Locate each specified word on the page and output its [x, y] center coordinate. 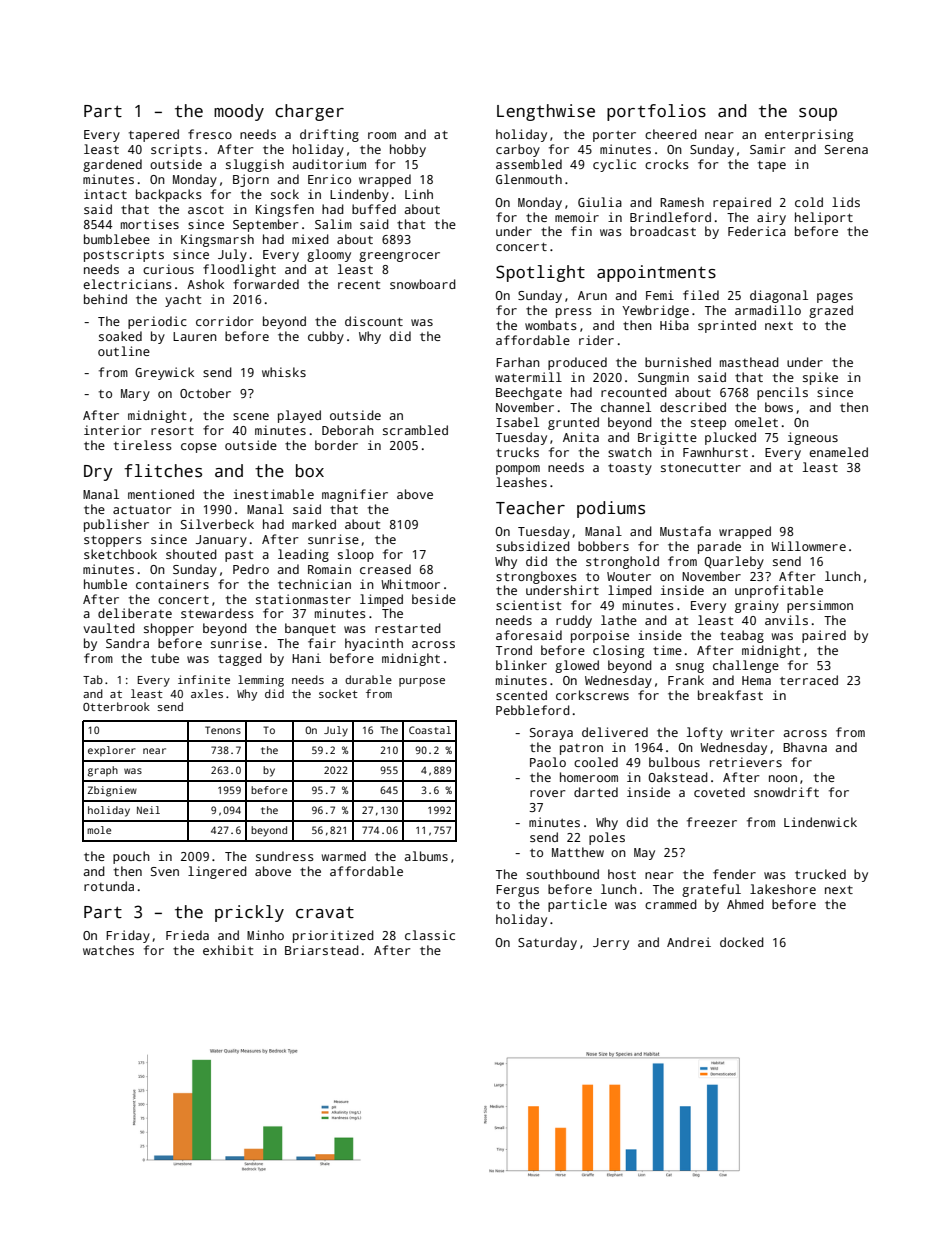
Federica [757, 231]
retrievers [746, 762]
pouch [131, 857]
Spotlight [540, 273]
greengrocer [399, 257]
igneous [813, 438]
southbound [562, 874]
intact [105, 194]
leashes [521, 482]
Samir [768, 149]
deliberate [135, 613]
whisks [284, 372]
